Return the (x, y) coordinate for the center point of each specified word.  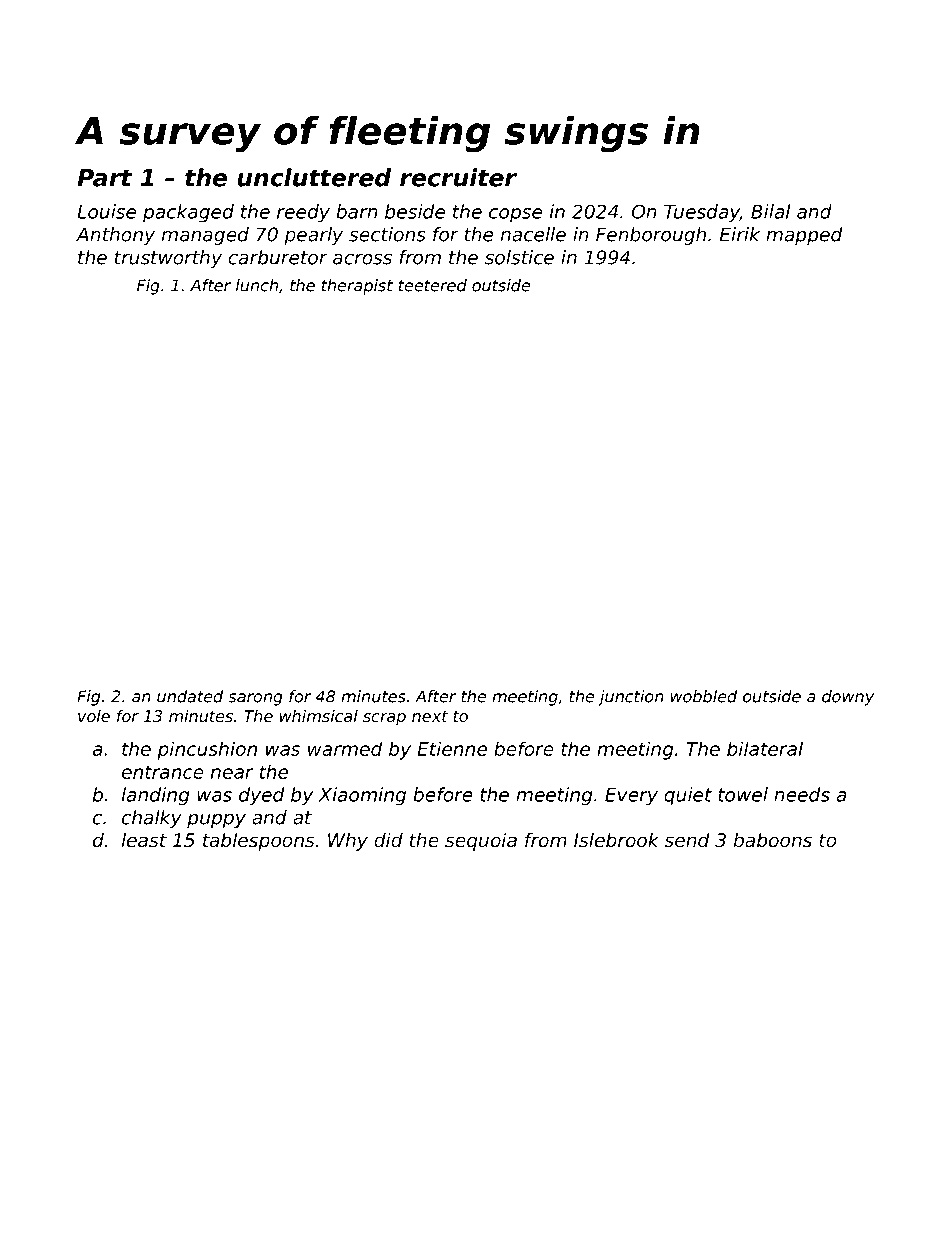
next (430, 716)
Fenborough (651, 236)
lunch (257, 285)
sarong (255, 699)
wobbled (704, 696)
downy (848, 698)
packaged (188, 213)
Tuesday (702, 213)
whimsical (319, 716)
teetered (433, 285)
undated (190, 696)
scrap (384, 719)
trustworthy (168, 259)
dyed (261, 796)
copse (515, 215)
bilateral (765, 748)
